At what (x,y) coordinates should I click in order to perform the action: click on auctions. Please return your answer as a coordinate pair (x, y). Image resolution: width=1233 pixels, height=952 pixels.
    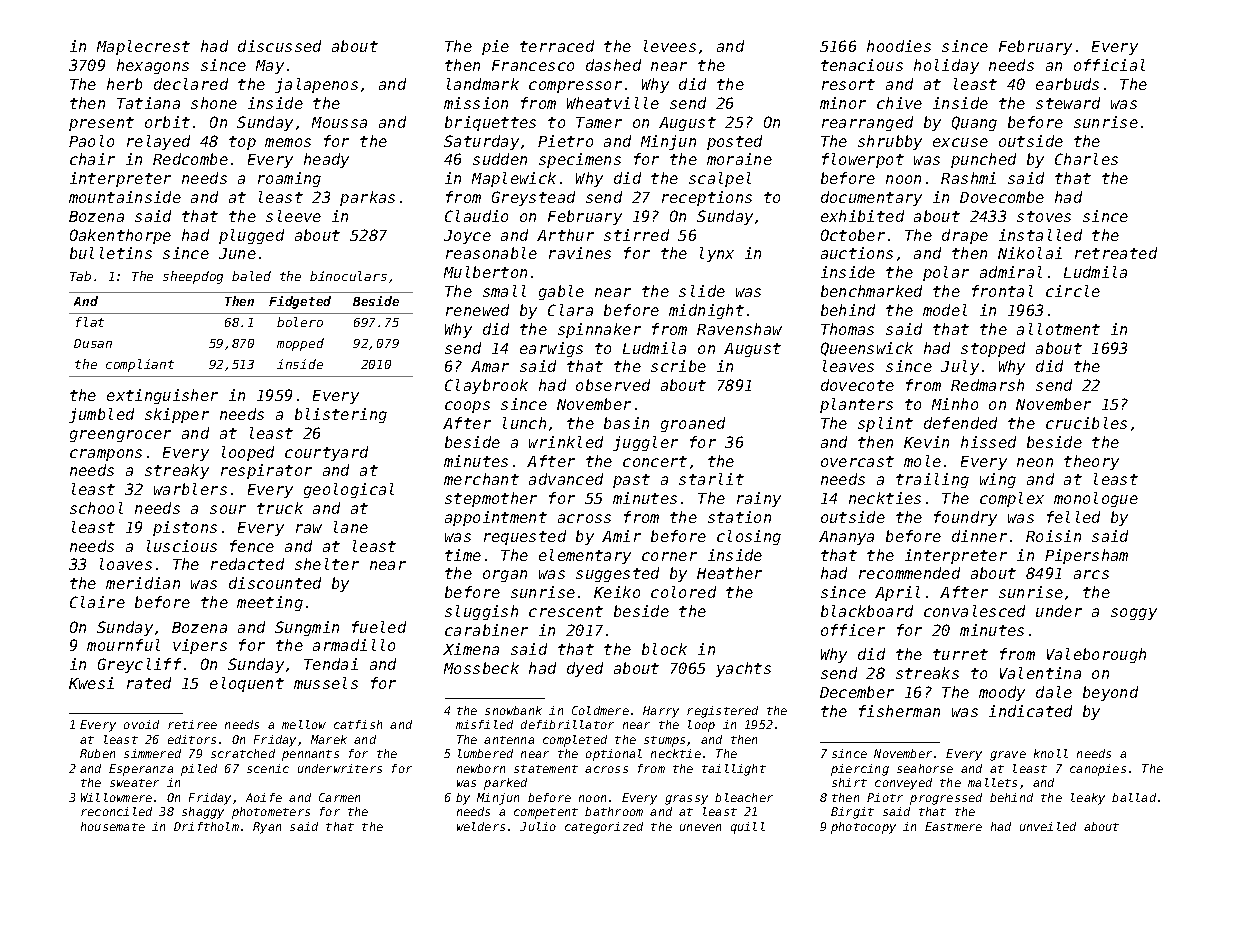
    Looking at the image, I should click on (857, 253).
